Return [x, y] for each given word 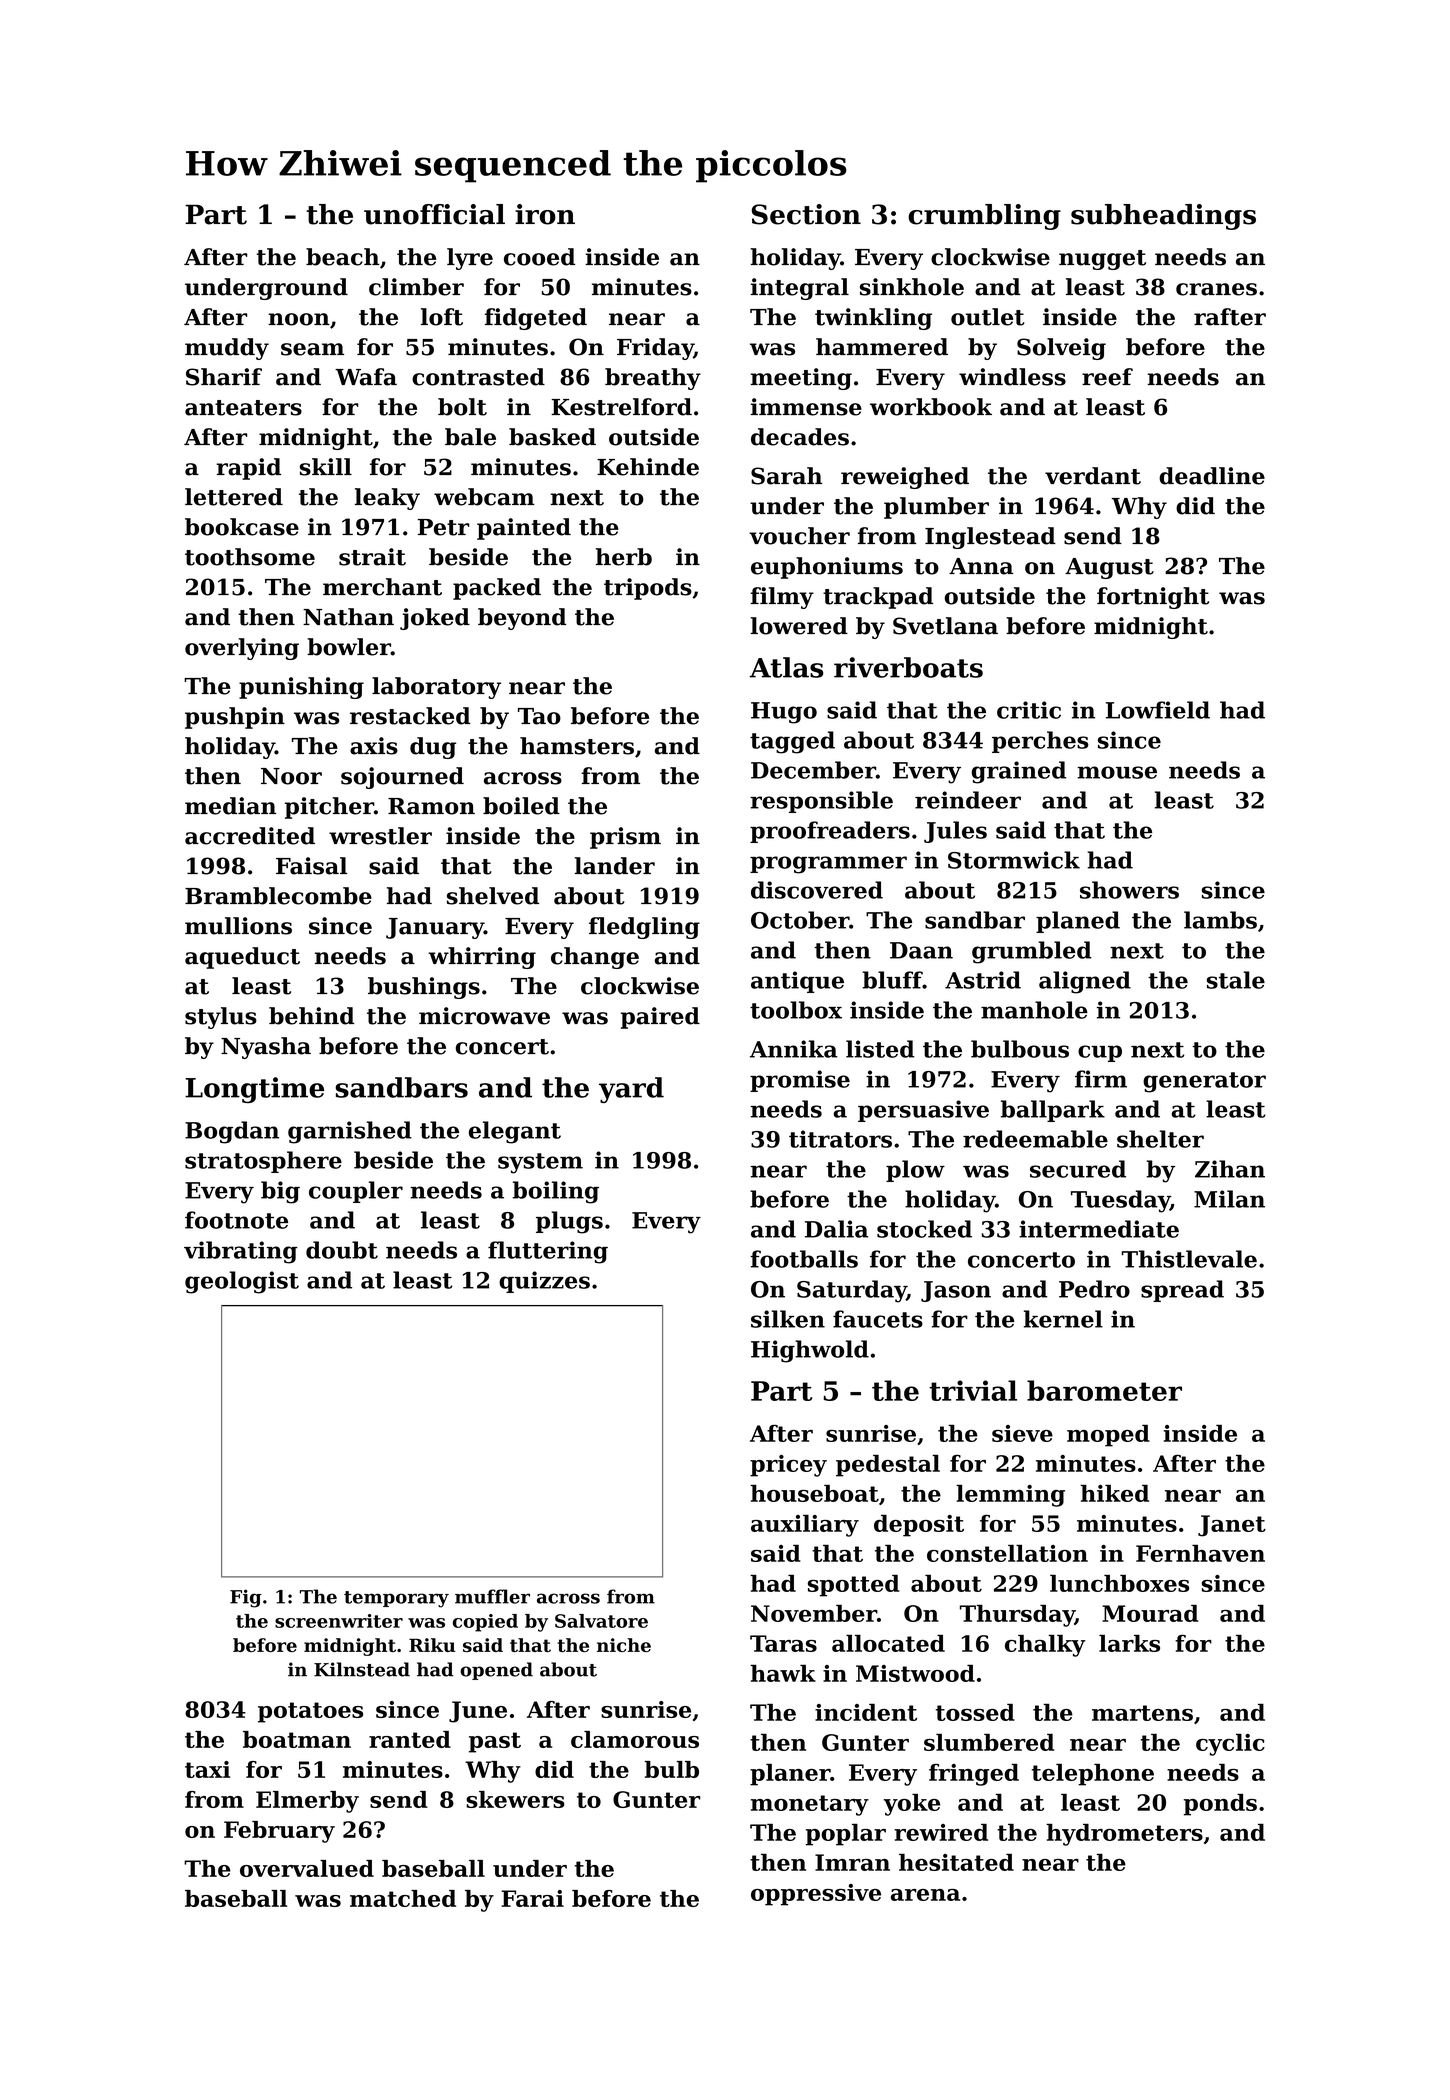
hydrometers [1124, 1835]
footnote [236, 1220]
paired [660, 1018]
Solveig [1061, 349]
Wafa [366, 377]
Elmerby [307, 1802]
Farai [532, 1898]
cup [1100, 1053]
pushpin [235, 718]
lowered [799, 626]
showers [1129, 890]
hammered [882, 347]
